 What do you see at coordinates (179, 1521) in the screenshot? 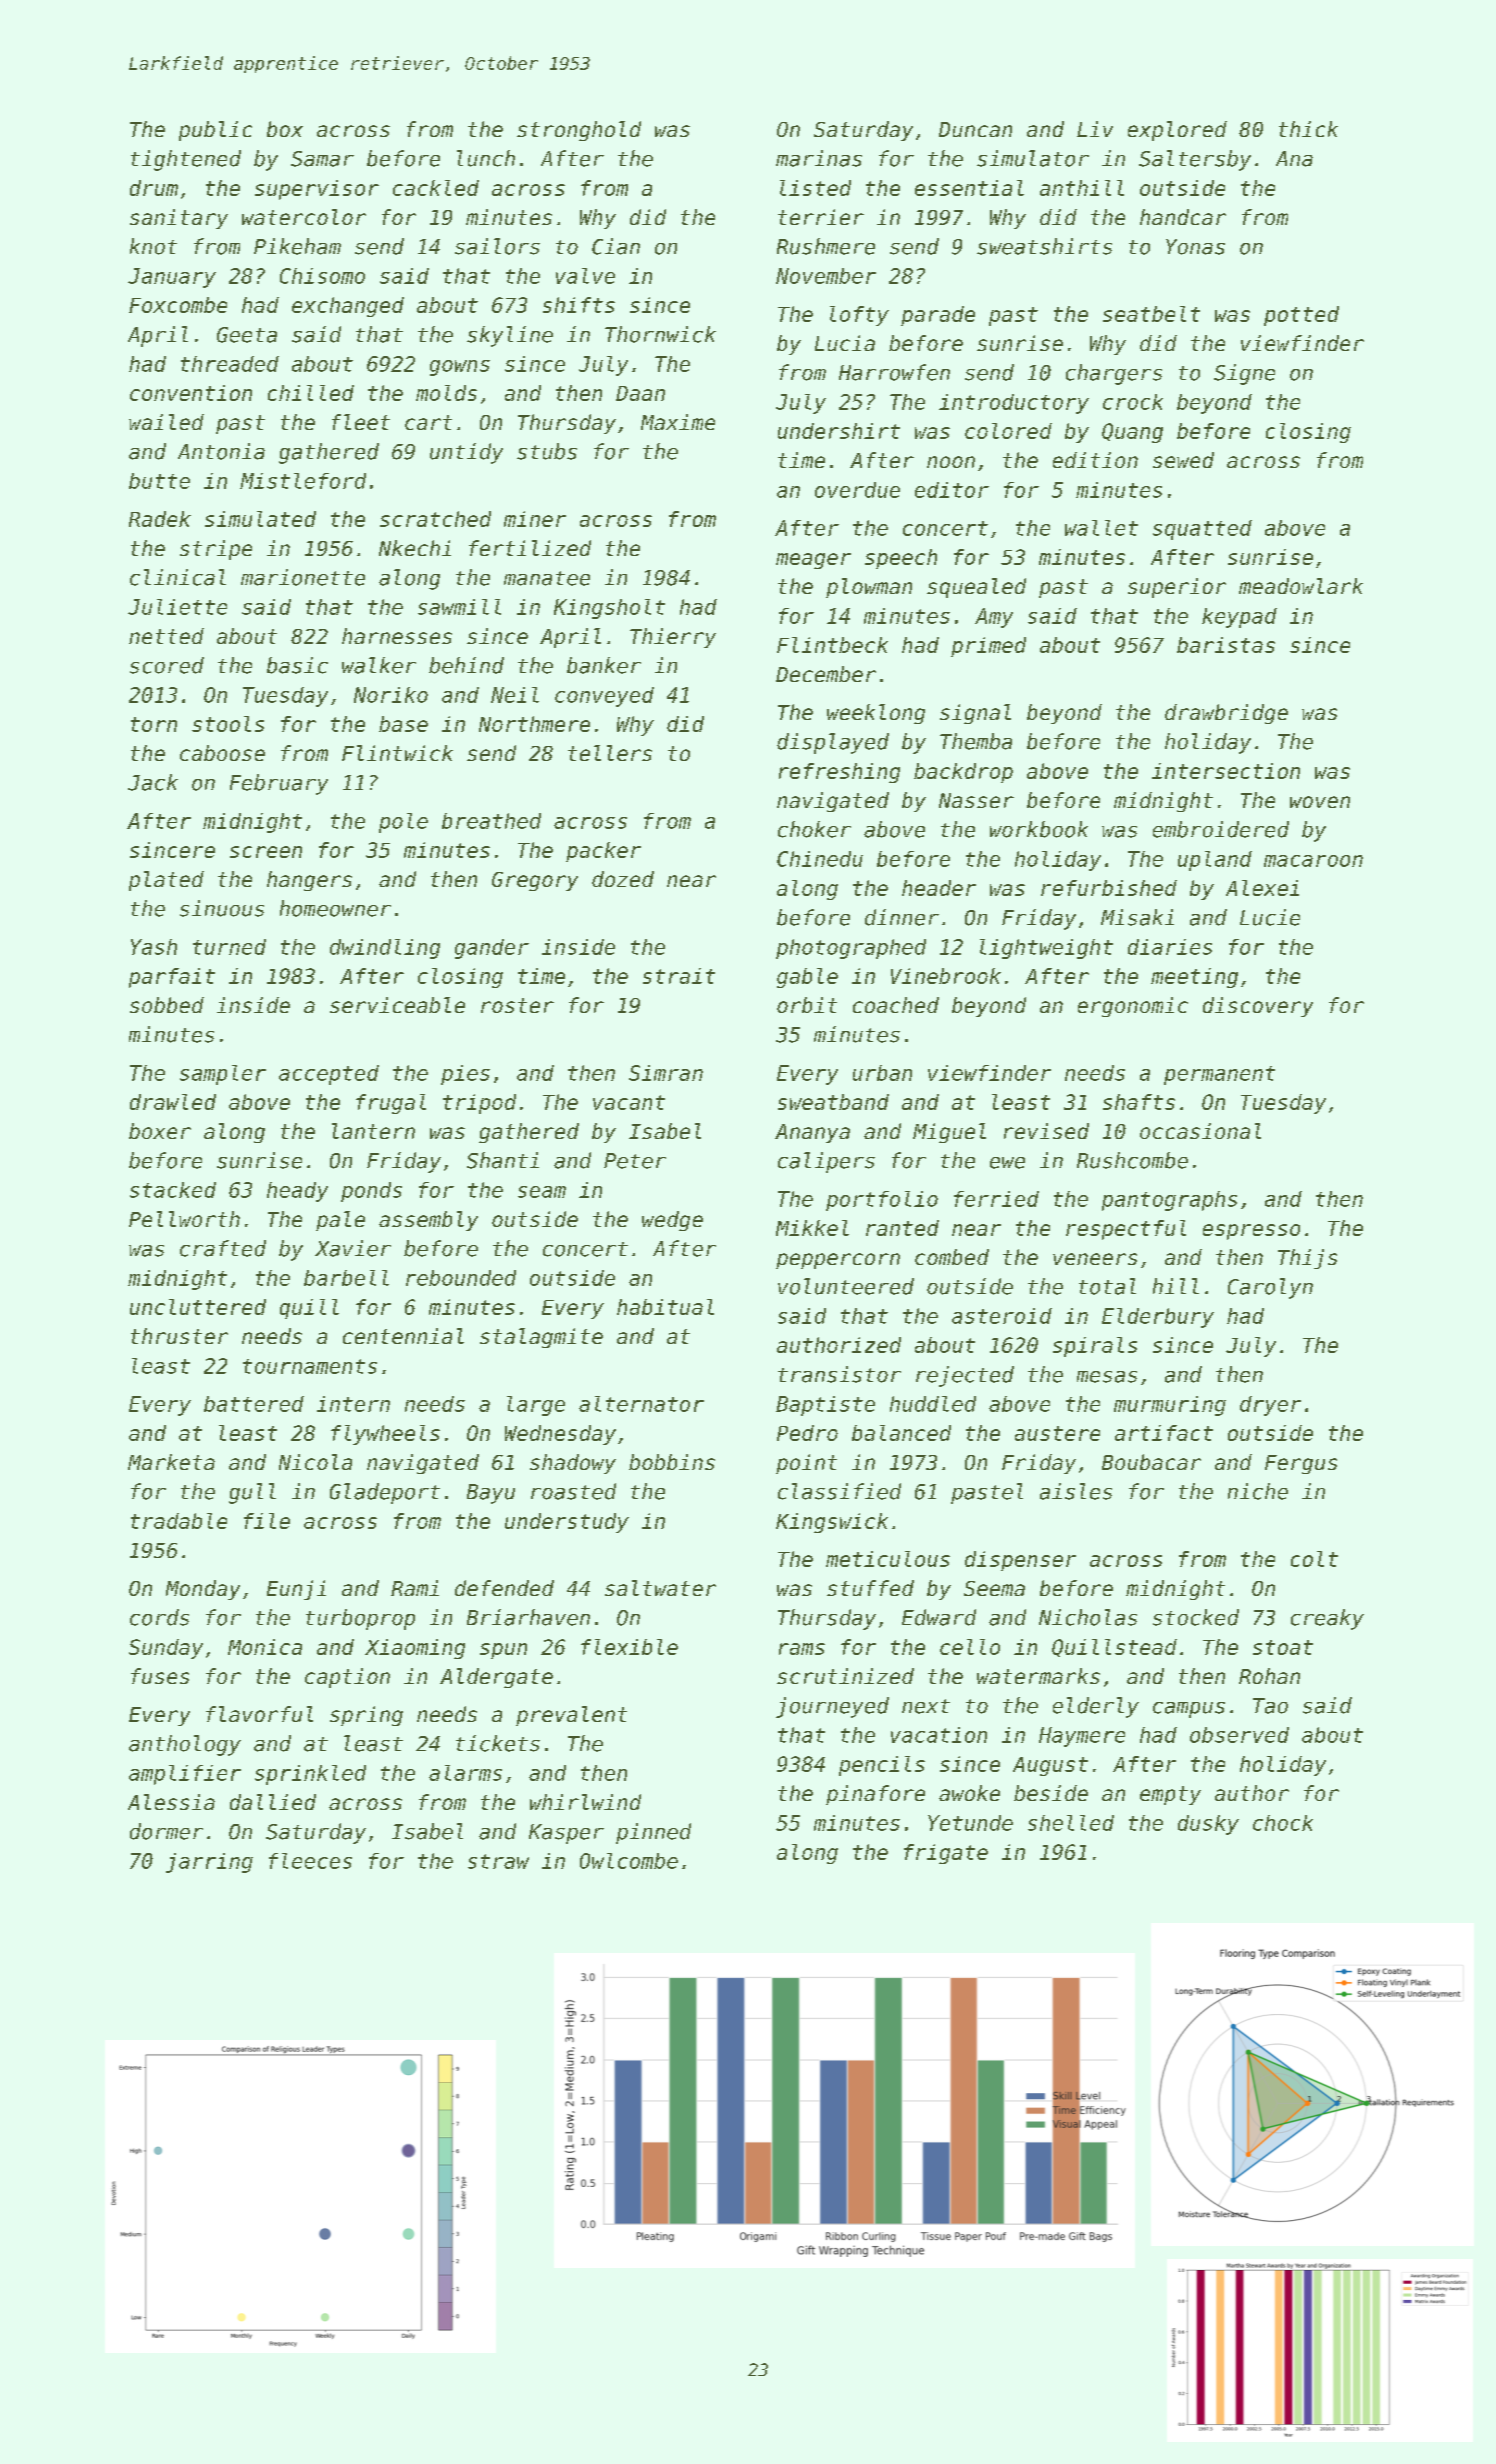
I see `tradable` at bounding box center [179, 1521].
